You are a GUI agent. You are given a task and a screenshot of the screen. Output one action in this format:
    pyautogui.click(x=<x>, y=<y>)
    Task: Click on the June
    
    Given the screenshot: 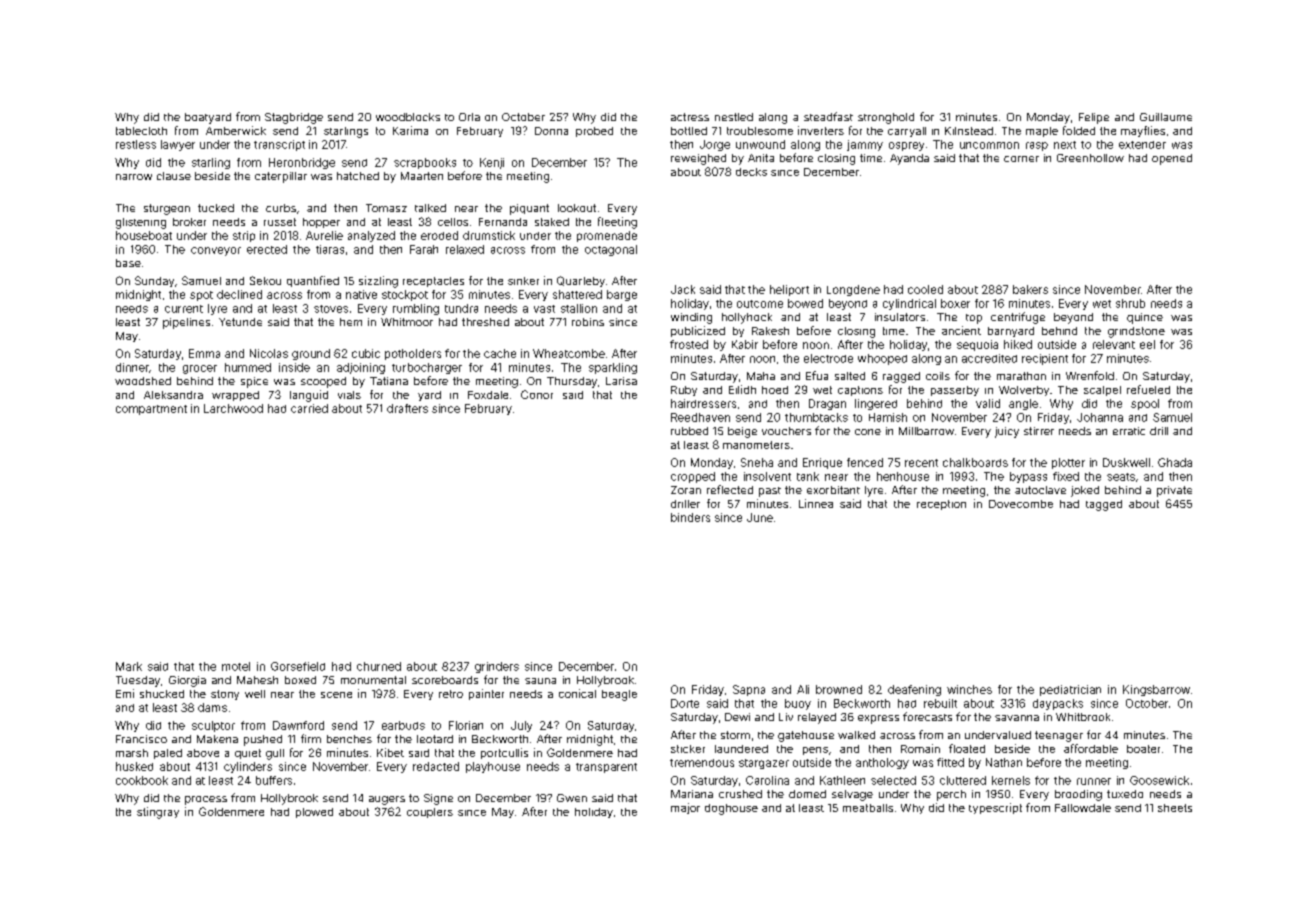 What is the action you would take?
    pyautogui.click(x=760, y=517)
